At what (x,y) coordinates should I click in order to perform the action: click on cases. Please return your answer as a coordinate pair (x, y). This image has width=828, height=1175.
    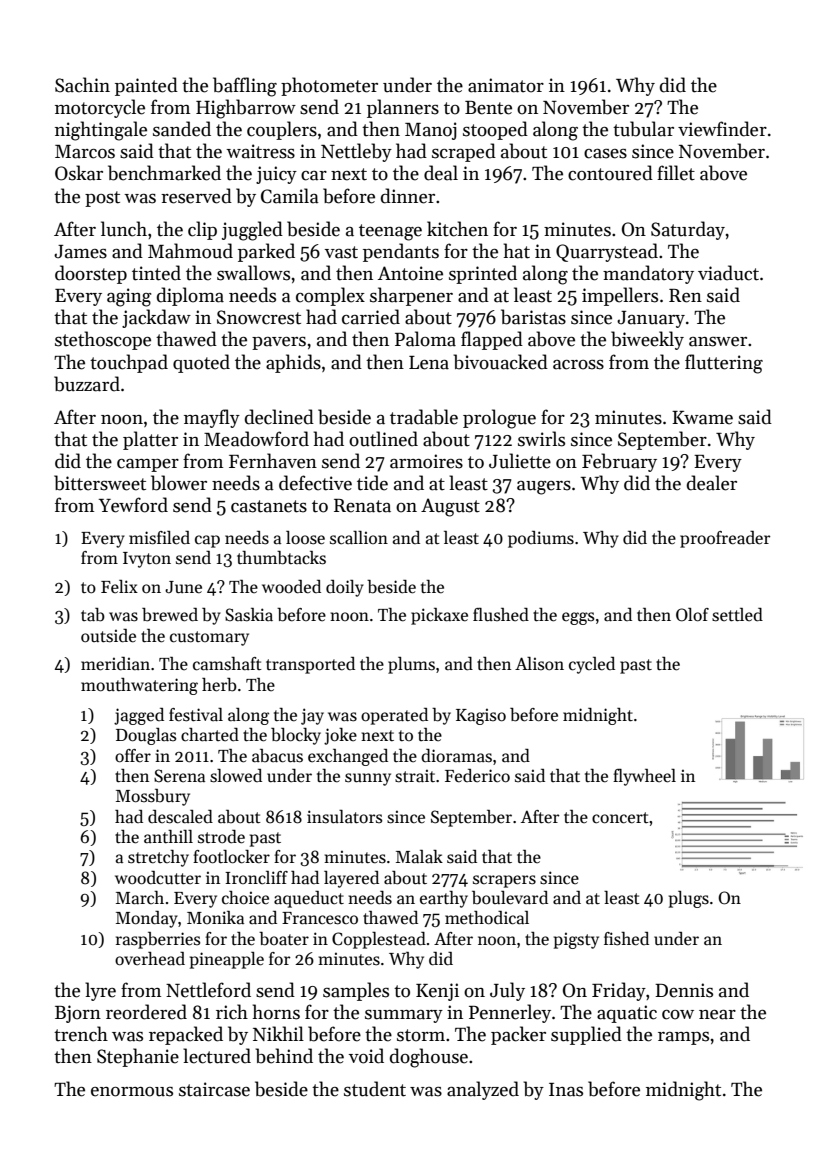
    Looking at the image, I should click on (605, 154).
